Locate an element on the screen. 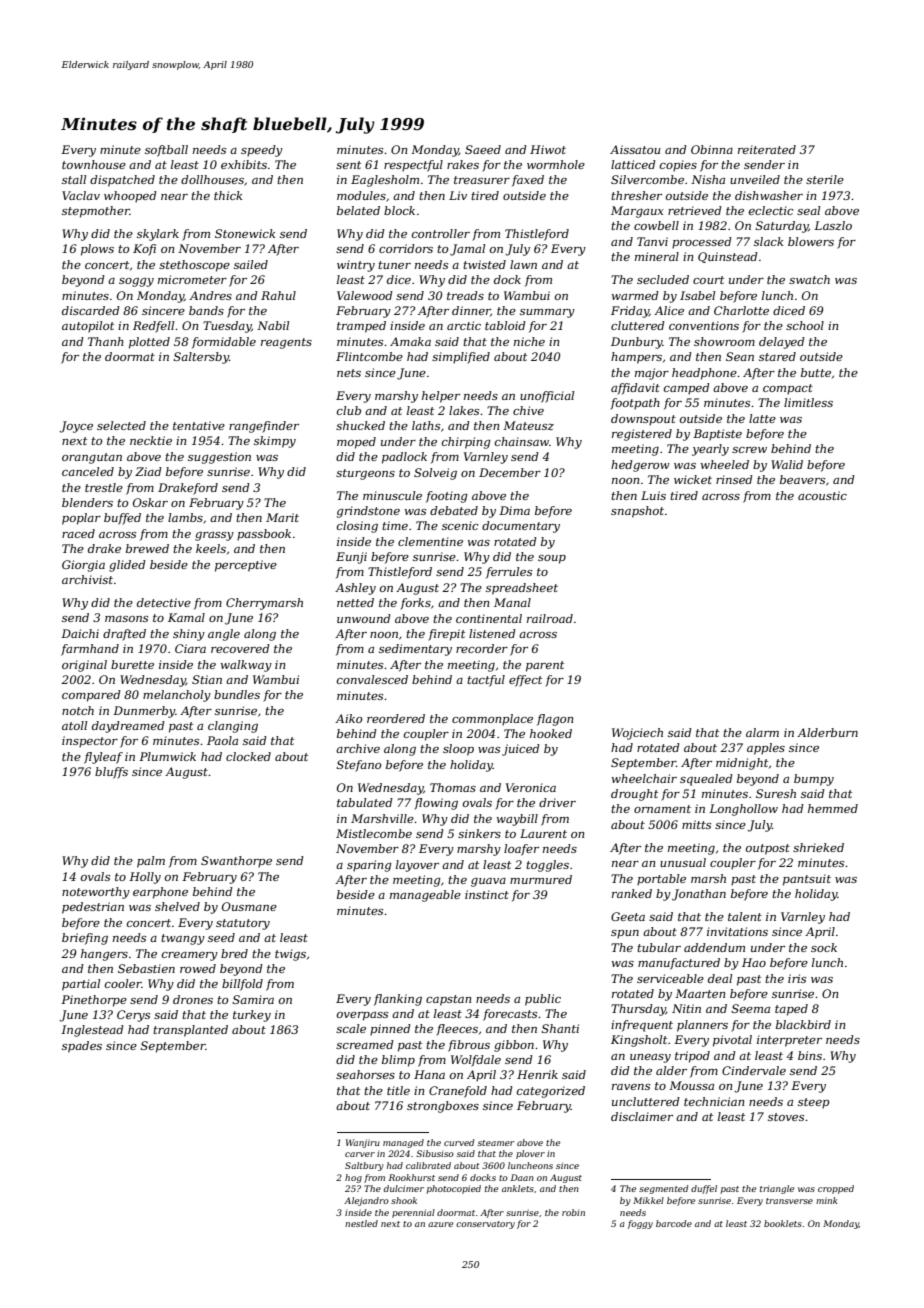 This screenshot has height=1308, width=924. Silvercombe is located at coordinates (647, 179).
